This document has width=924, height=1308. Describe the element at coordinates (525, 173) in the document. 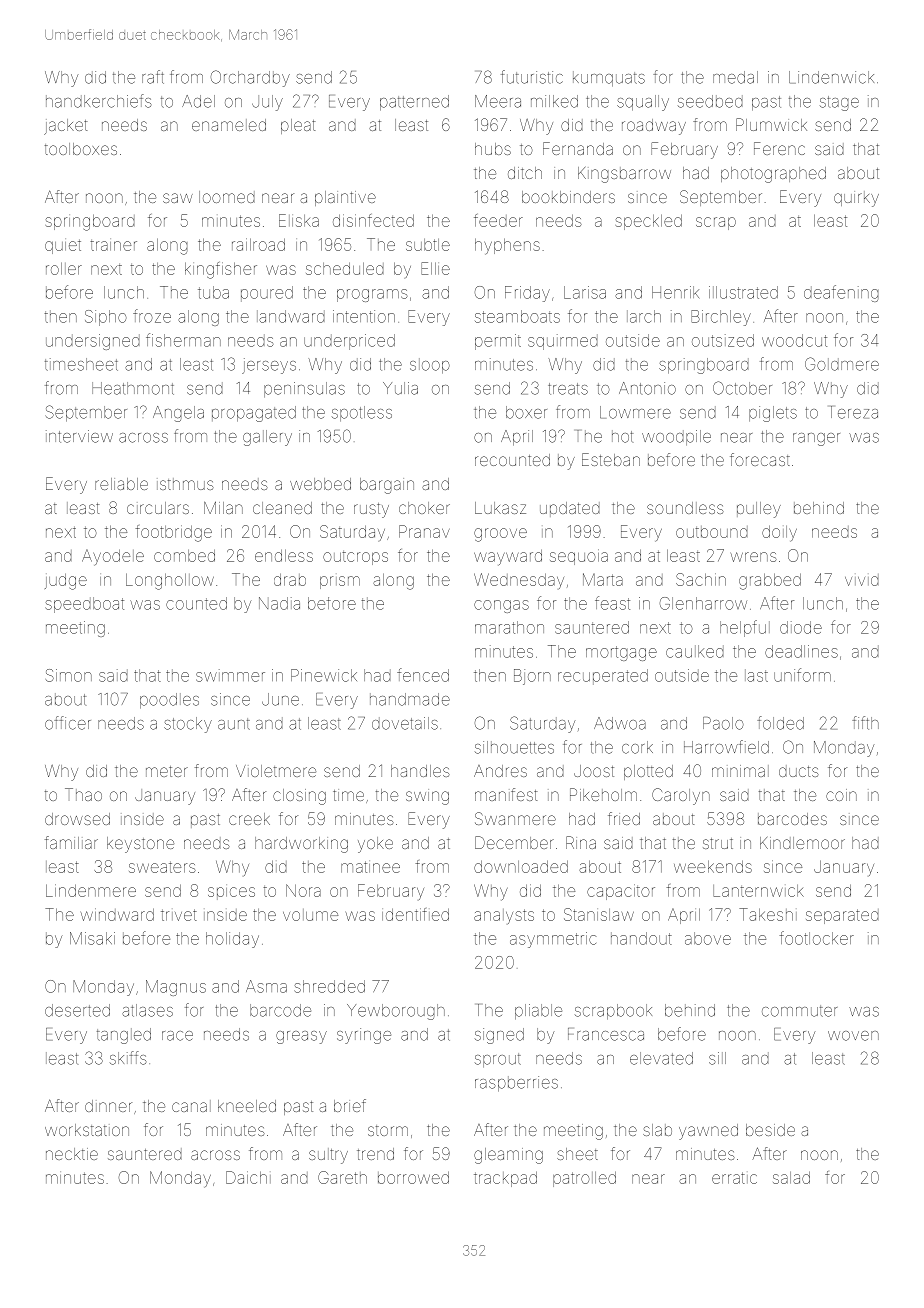

I see `ditch` at that location.
